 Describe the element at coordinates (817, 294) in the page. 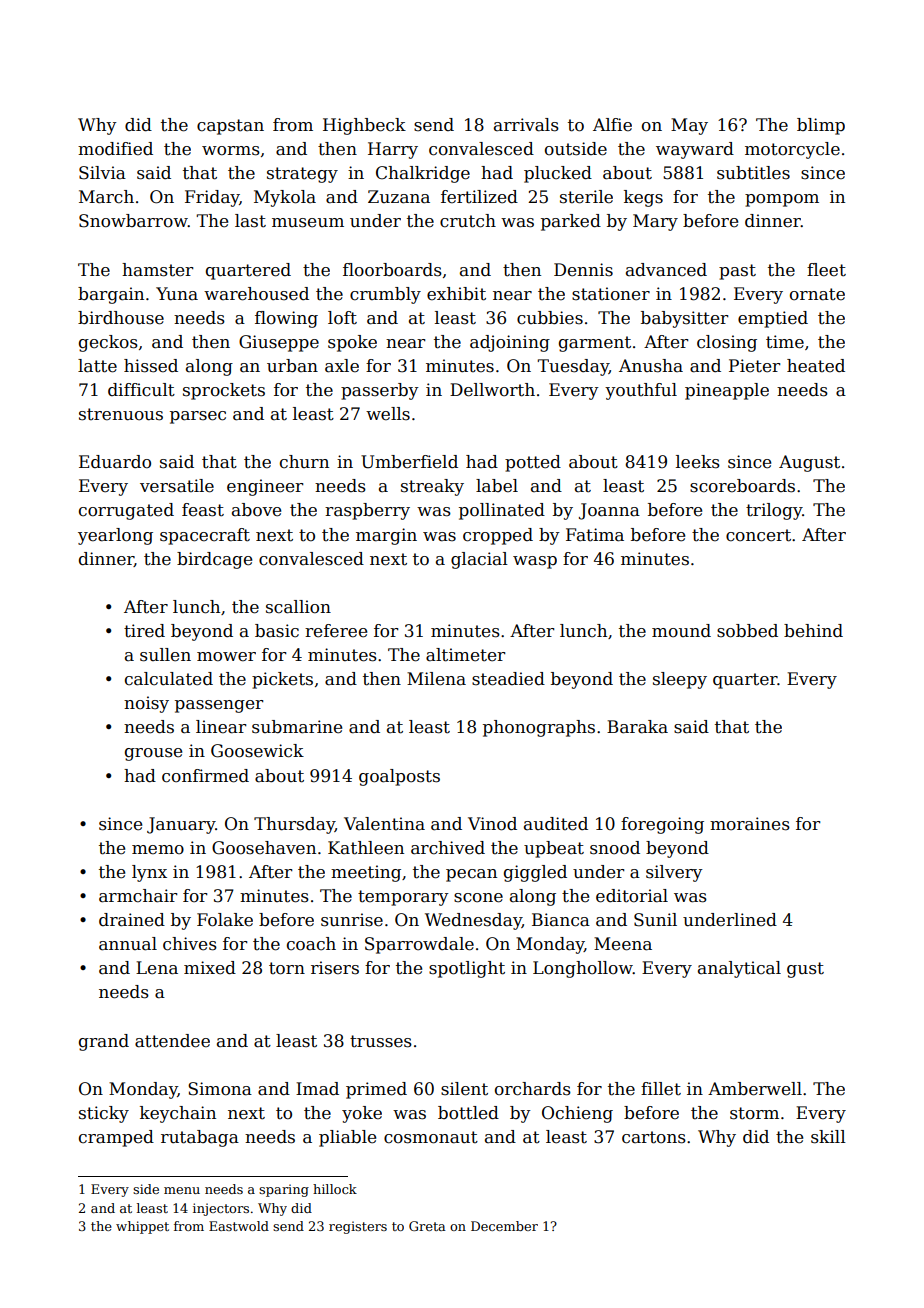

I see `ornate` at that location.
